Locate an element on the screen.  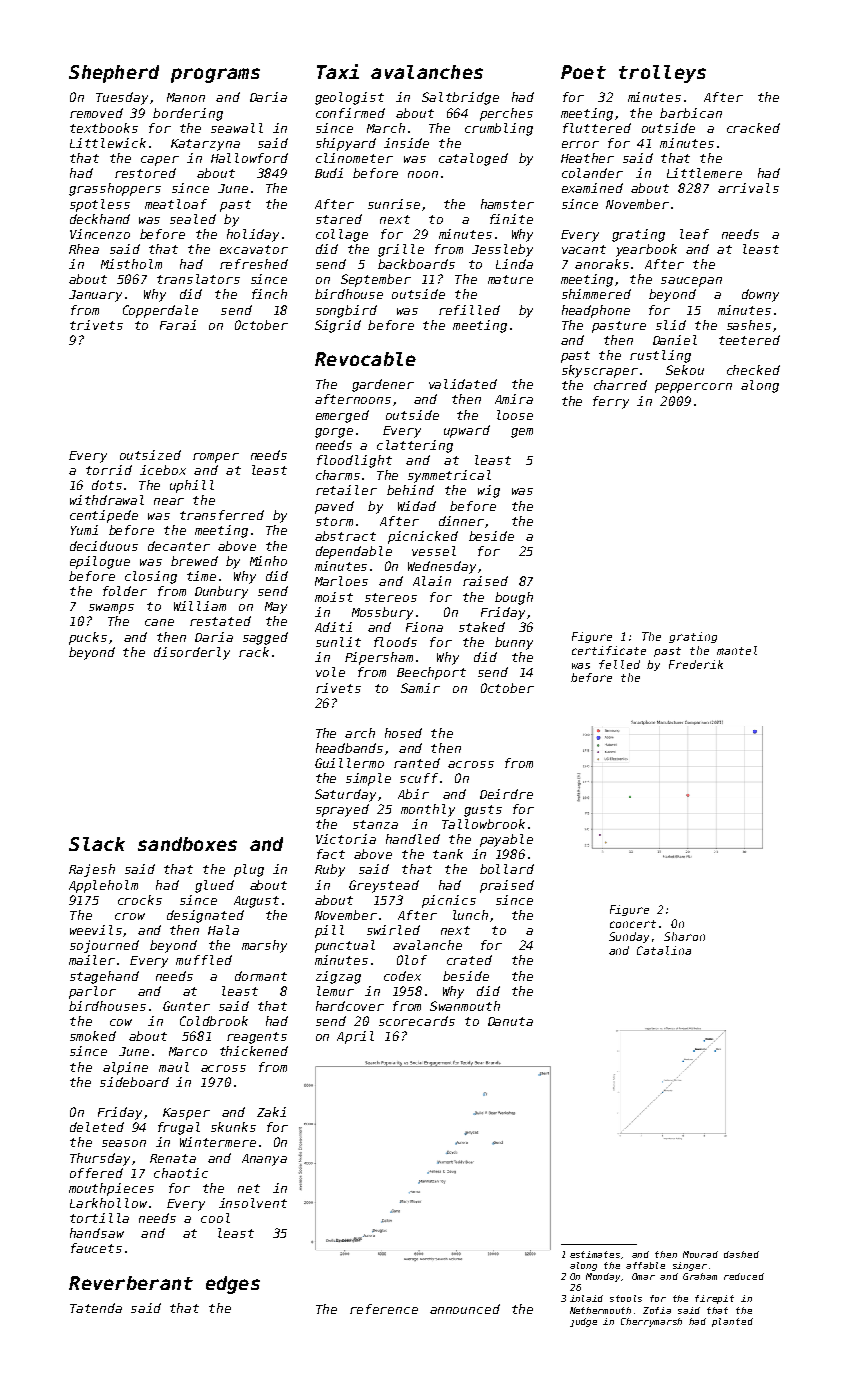
announced is located at coordinates (465, 1309).
